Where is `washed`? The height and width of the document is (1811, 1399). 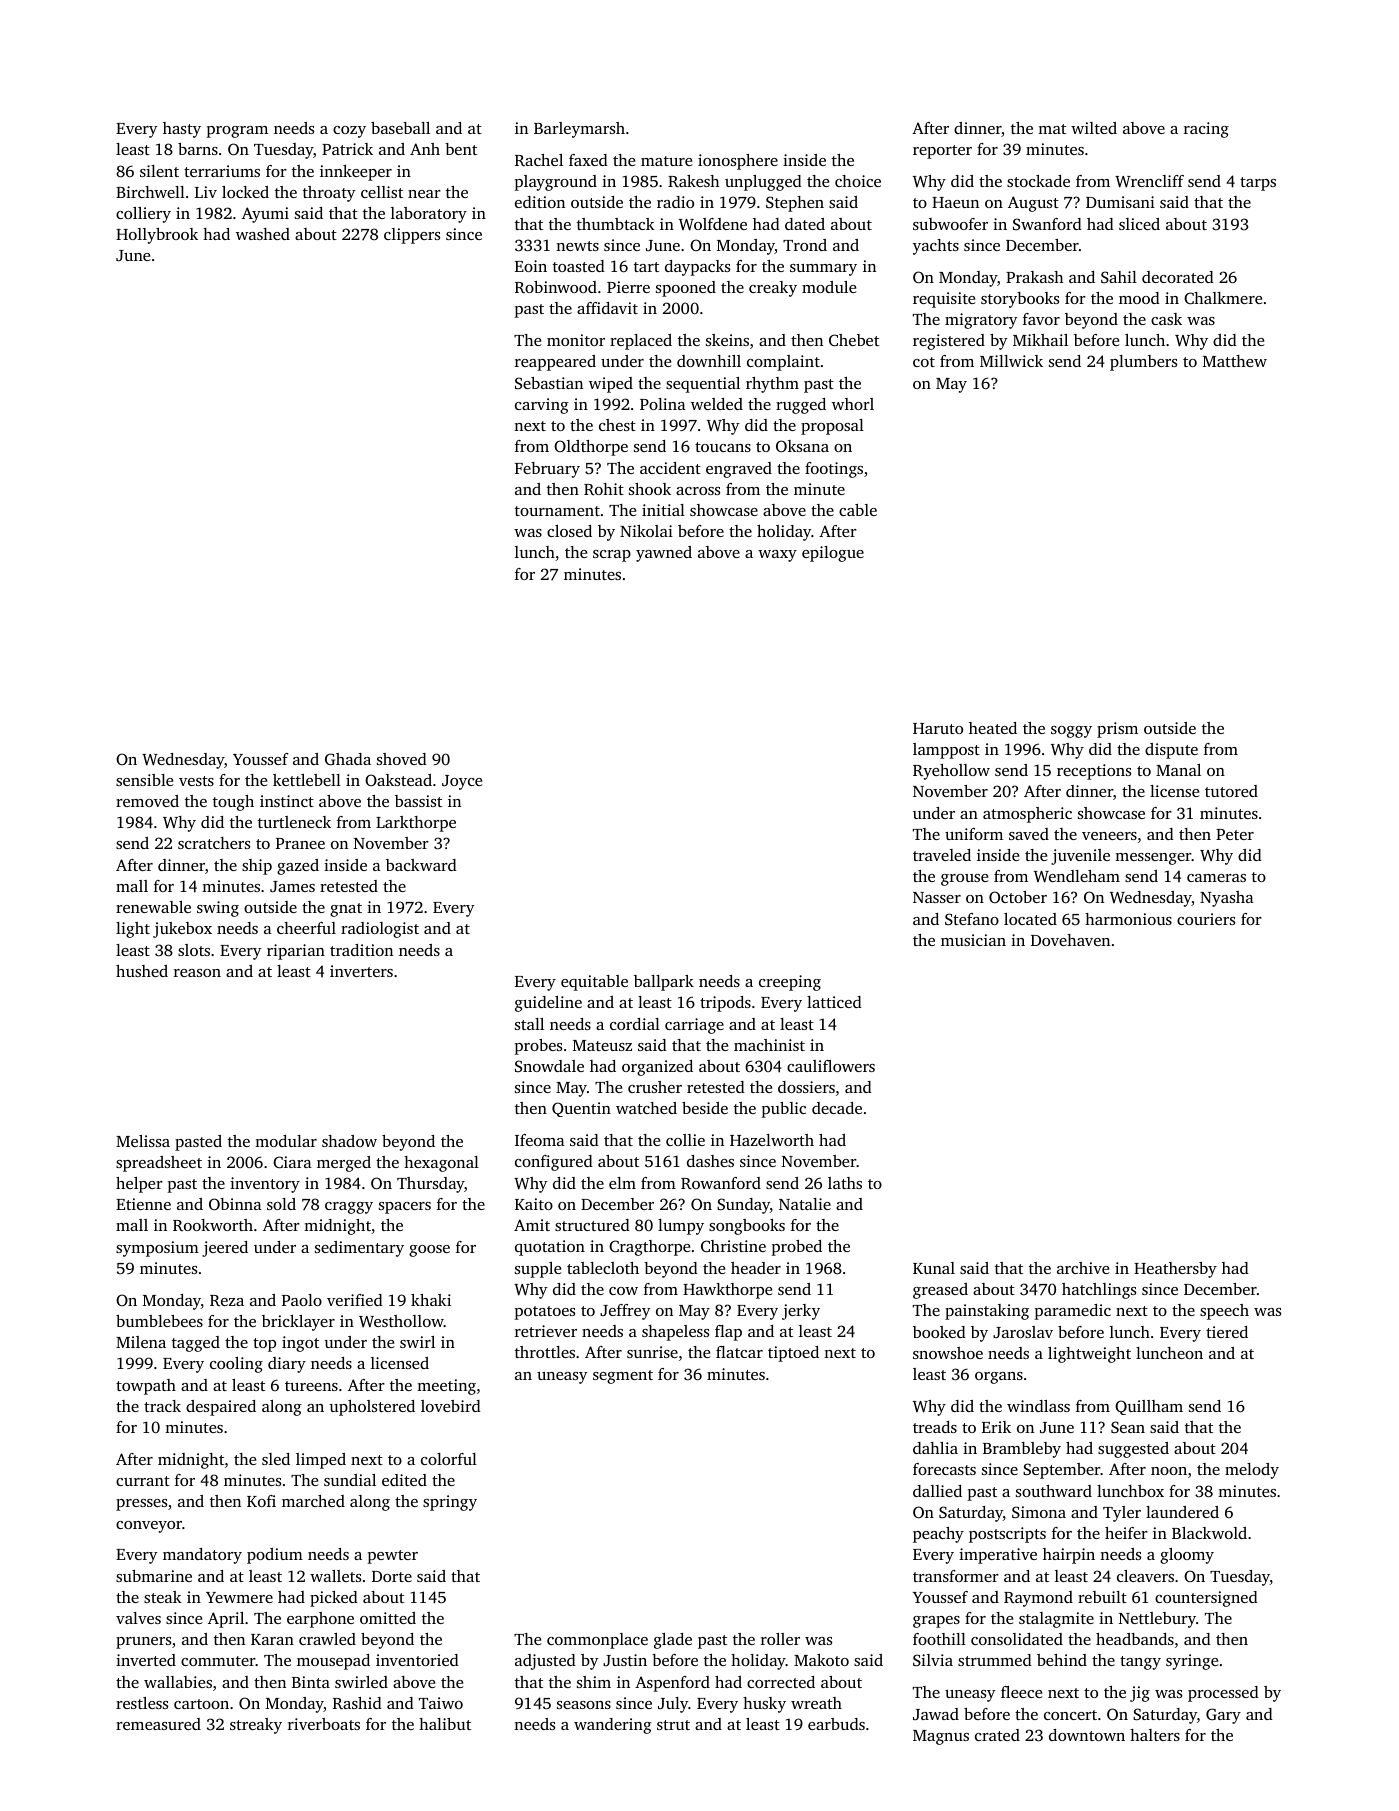 washed is located at coordinates (263, 234).
